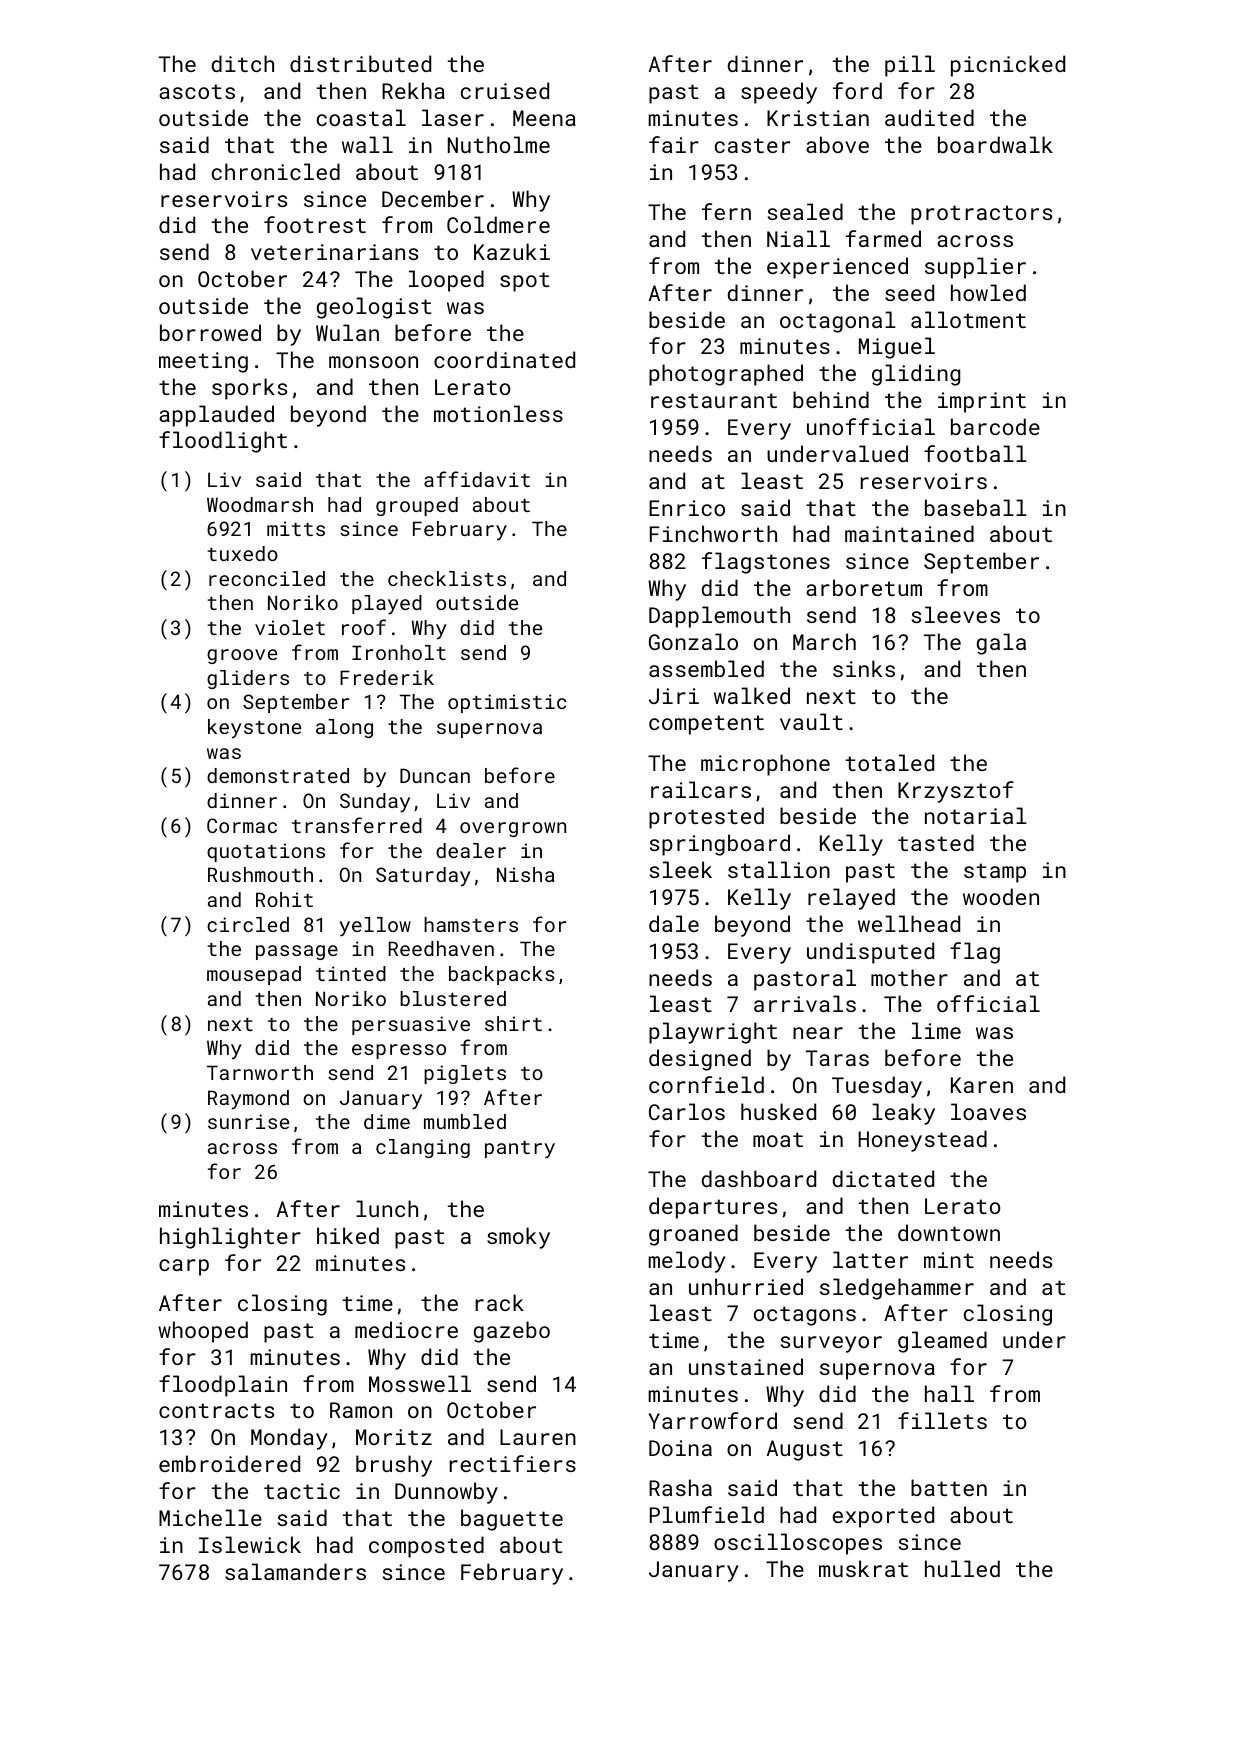 The image size is (1238, 1751). What do you see at coordinates (909, 923) in the screenshot?
I see `wellhead` at bounding box center [909, 923].
